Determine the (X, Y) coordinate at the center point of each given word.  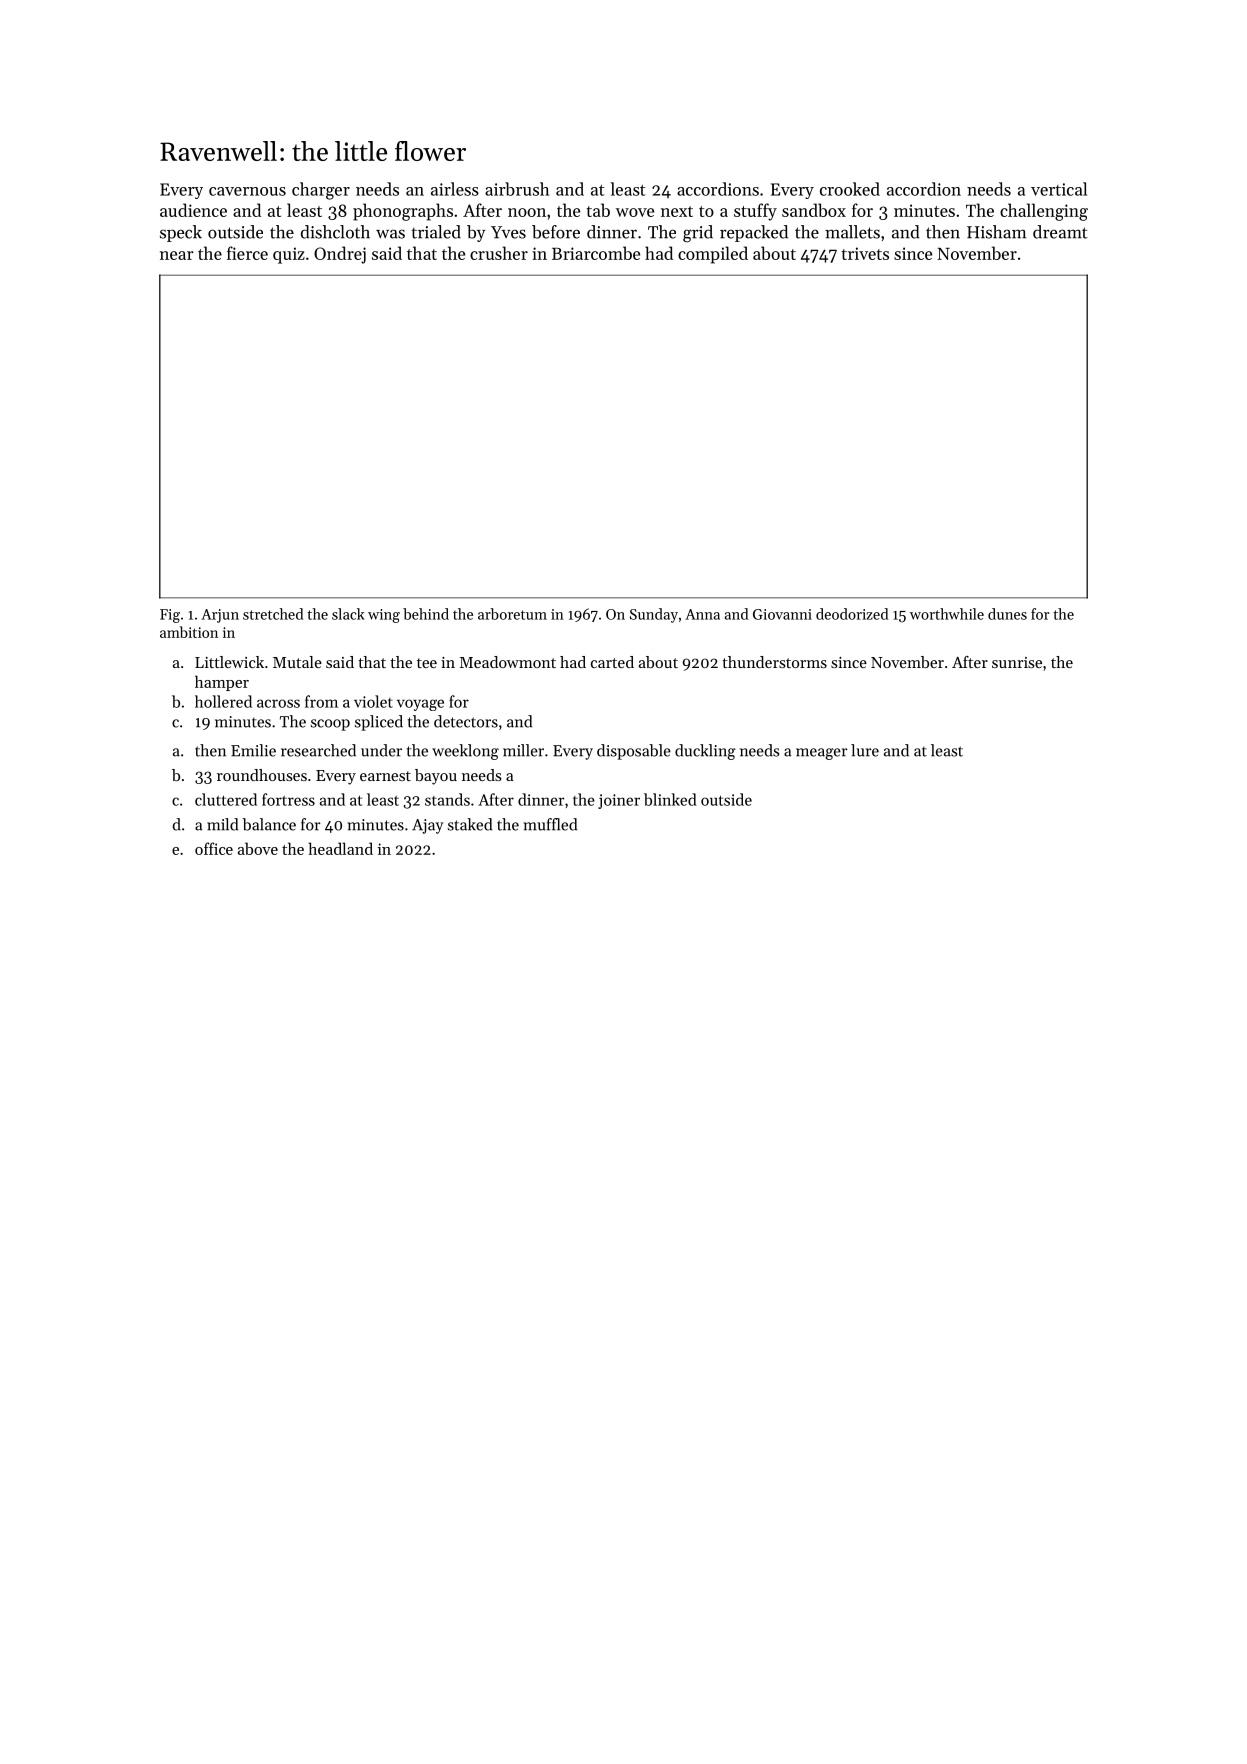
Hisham (996, 232)
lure (865, 750)
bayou (436, 777)
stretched (273, 614)
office (214, 848)
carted (612, 662)
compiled (713, 255)
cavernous (247, 191)
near (177, 255)
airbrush (517, 189)
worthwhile (947, 614)
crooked (850, 189)
